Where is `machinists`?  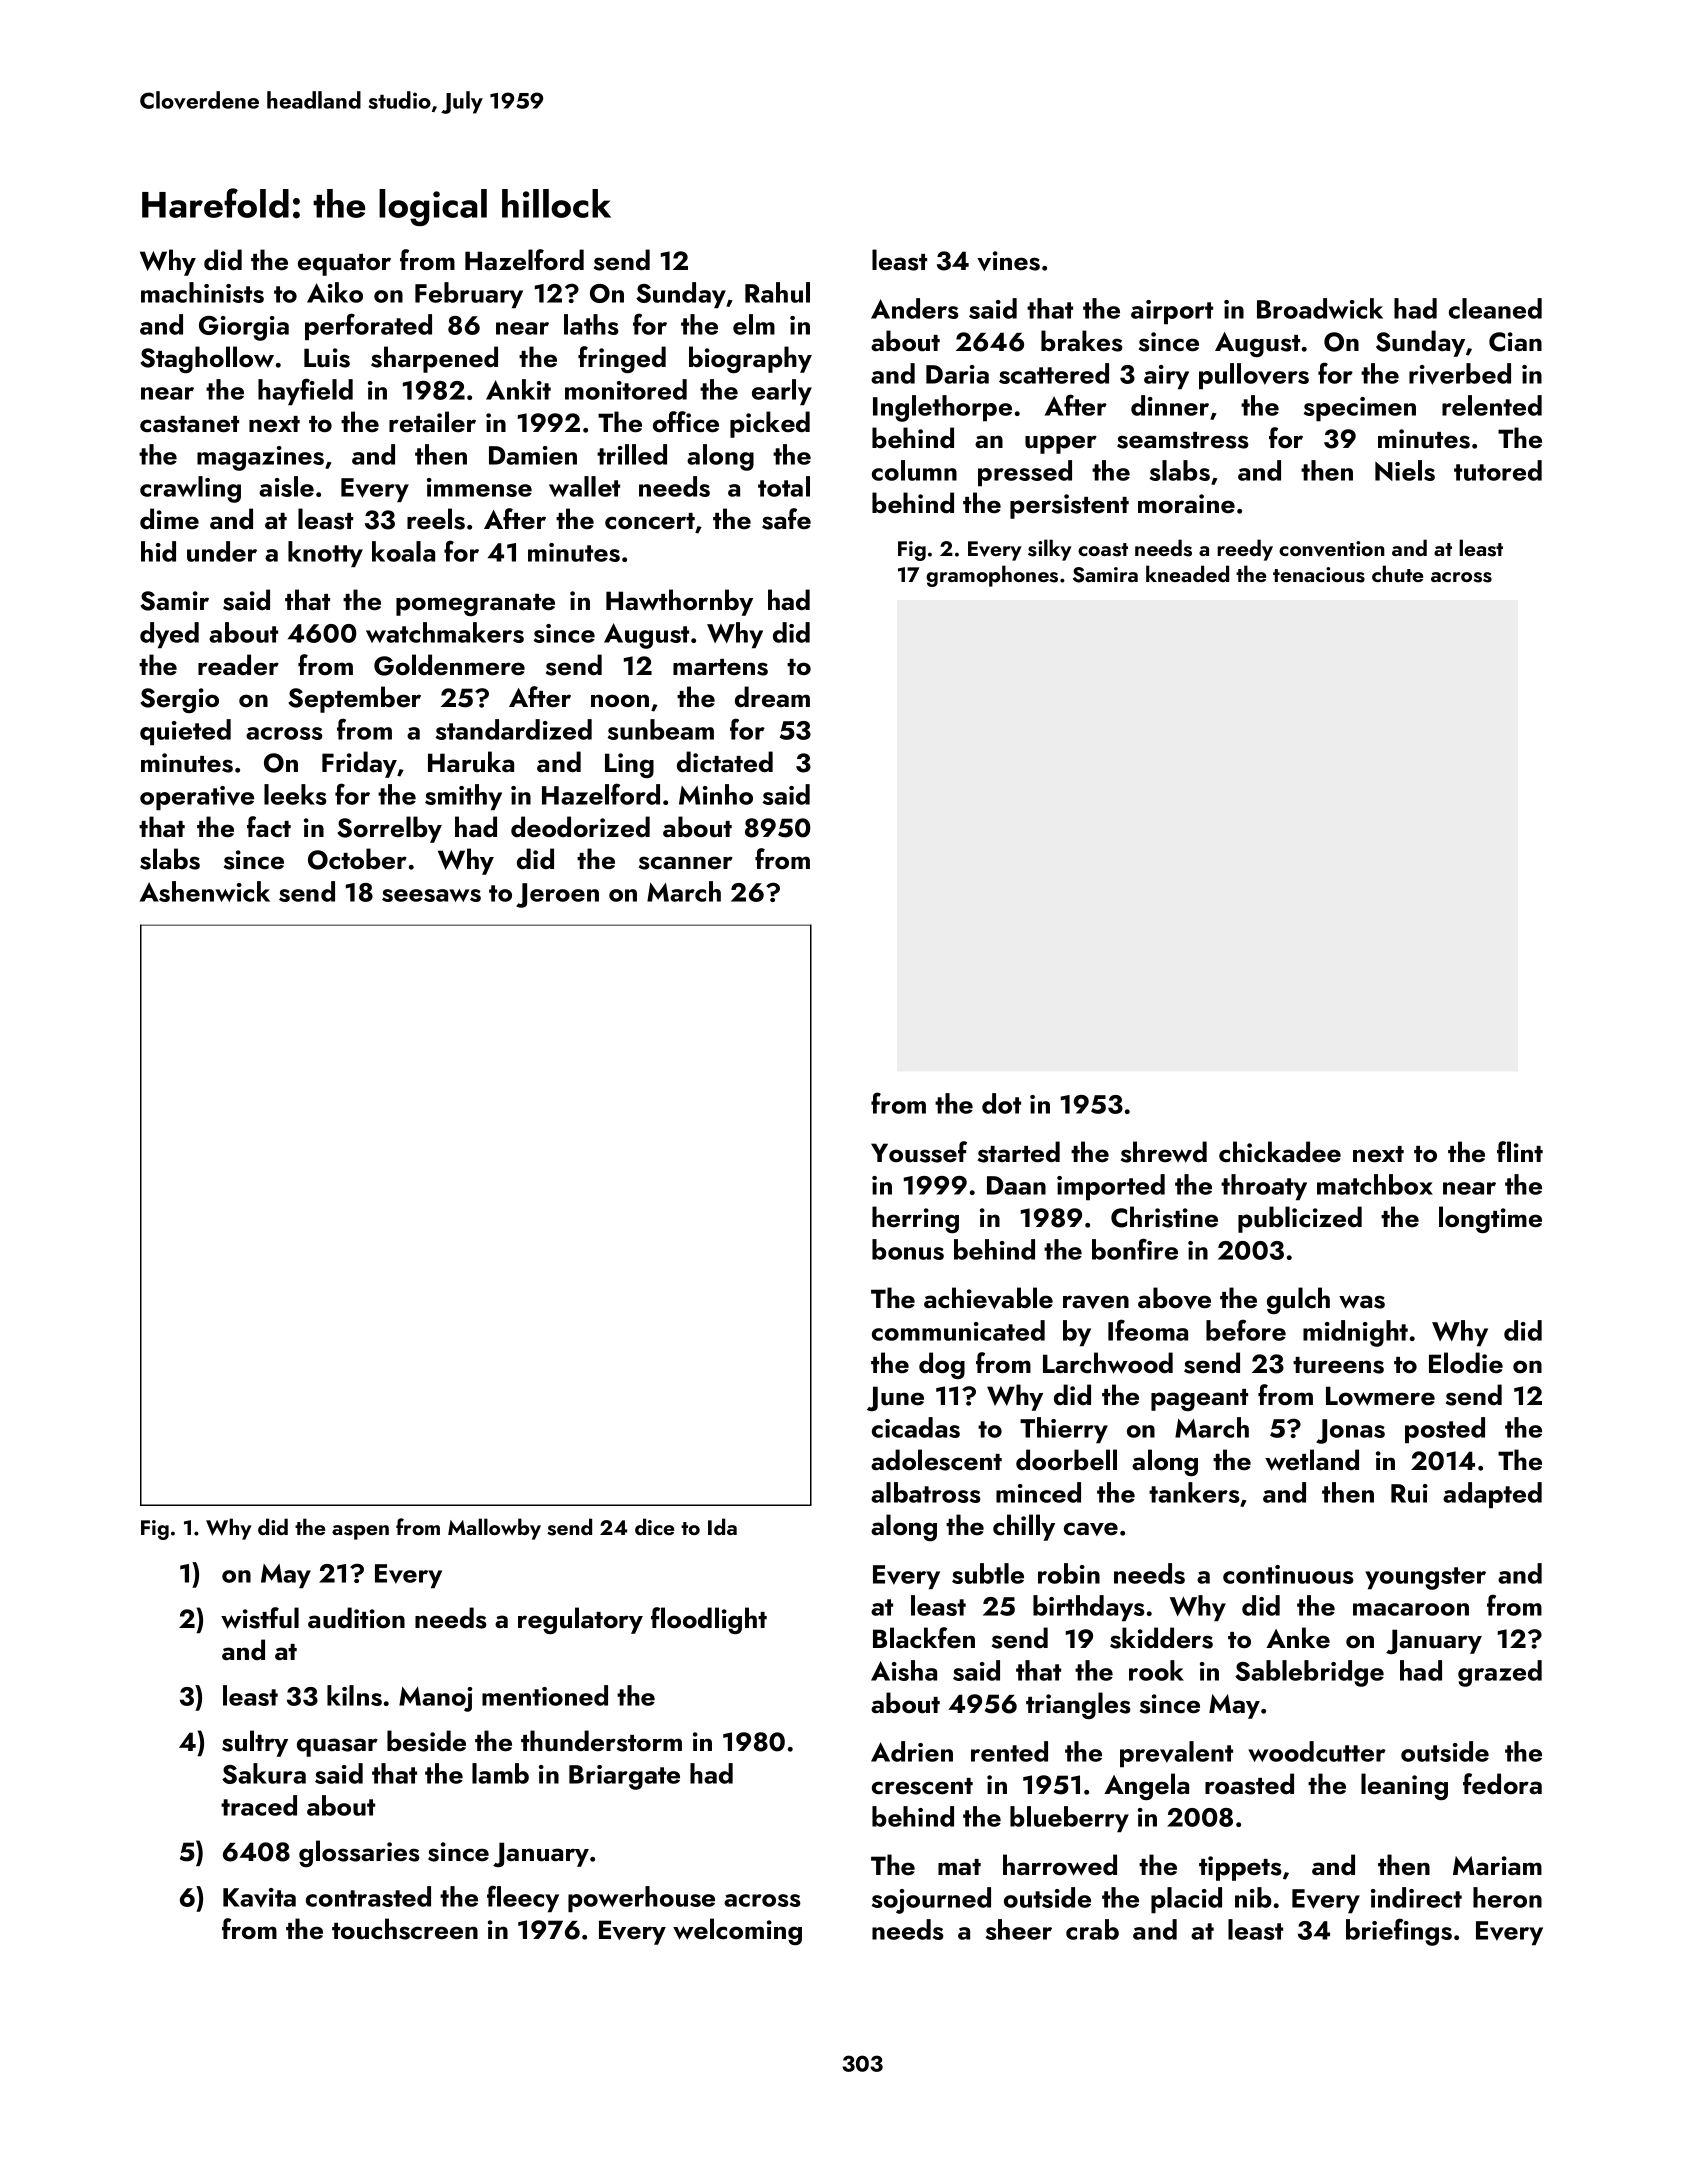 machinists is located at coordinates (202, 292).
